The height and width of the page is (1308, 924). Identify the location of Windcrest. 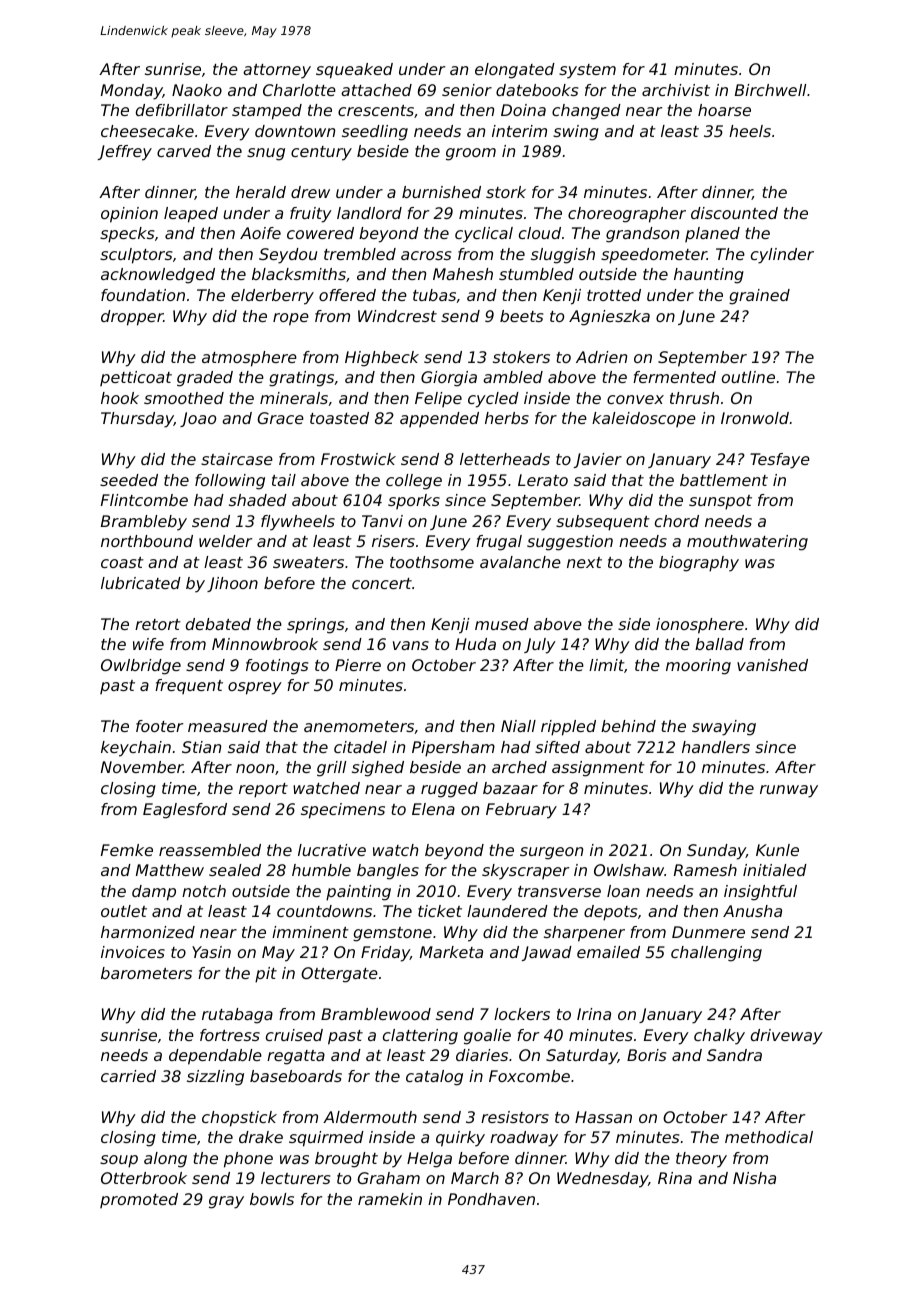
(397, 316).
